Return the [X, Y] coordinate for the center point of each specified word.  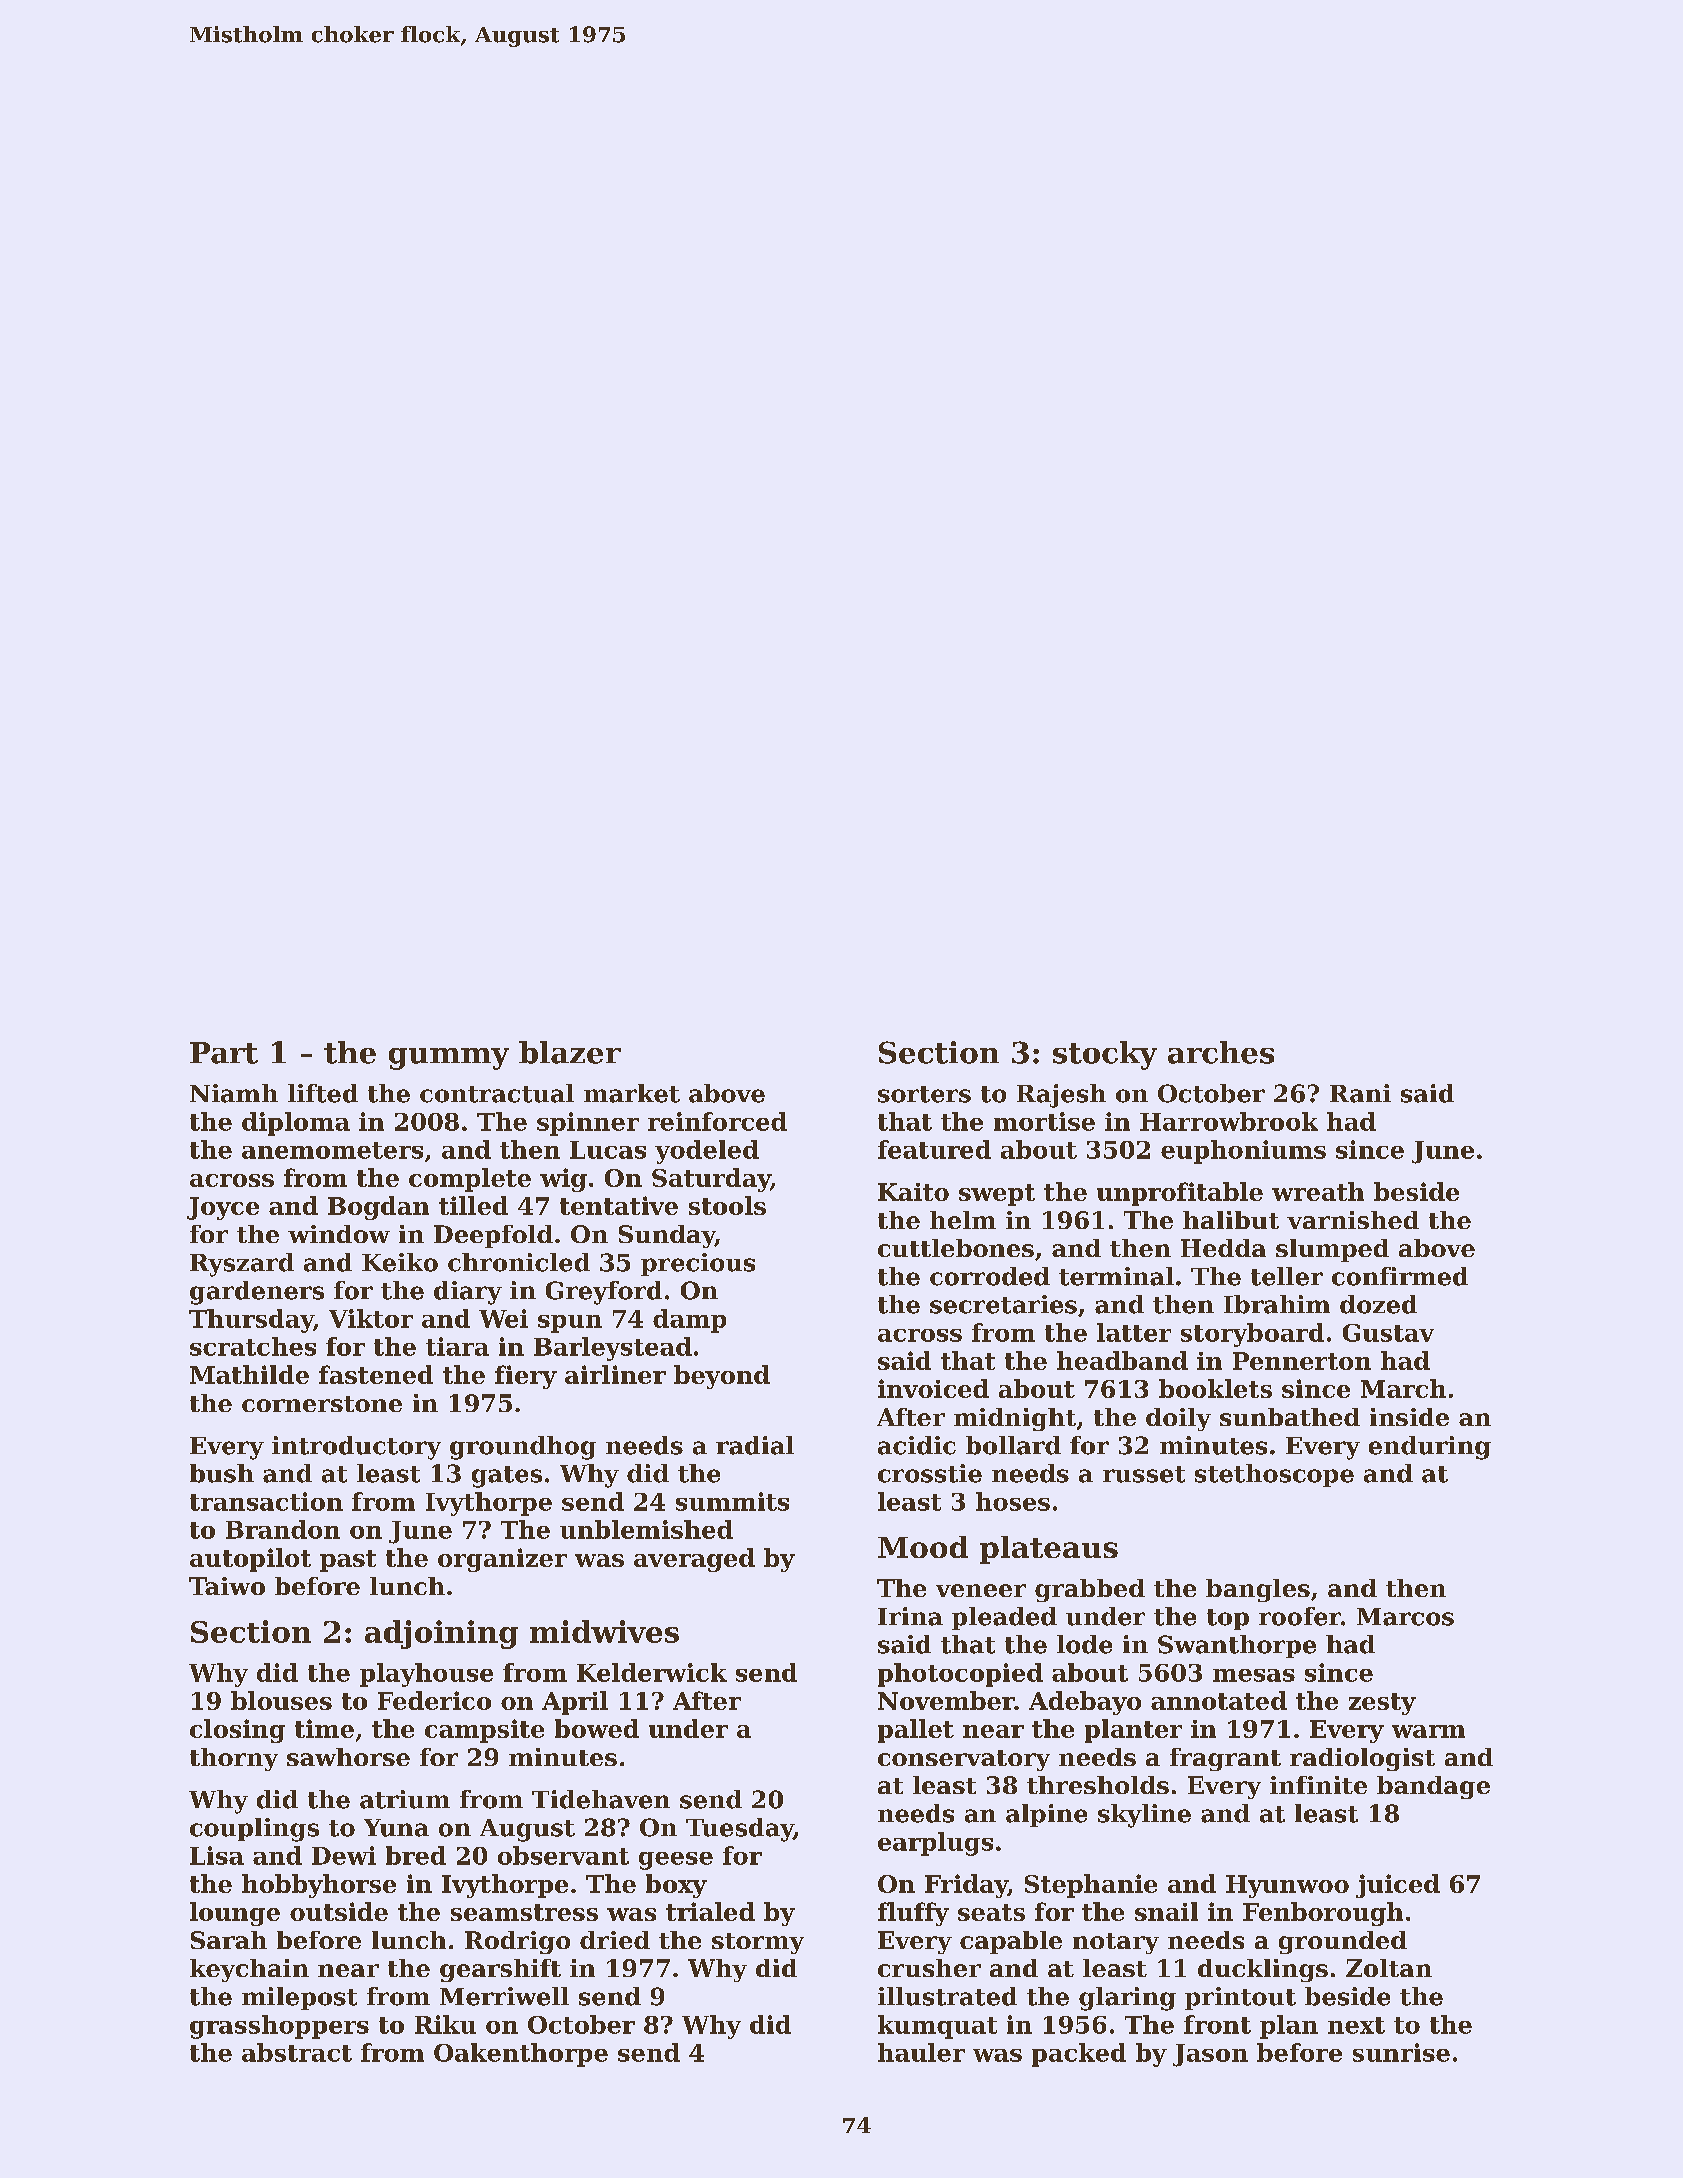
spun [570, 1324]
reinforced [717, 1121]
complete [470, 1180]
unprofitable [1180, 1194]
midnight [1015, 1419]
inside [1409, 1417]
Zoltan [1389, 1968]
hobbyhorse [319, 1886]
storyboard [1252, 1335]
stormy [758, 1943]
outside [339, 1911]
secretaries [1003, 1304]
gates [507, 1477]
